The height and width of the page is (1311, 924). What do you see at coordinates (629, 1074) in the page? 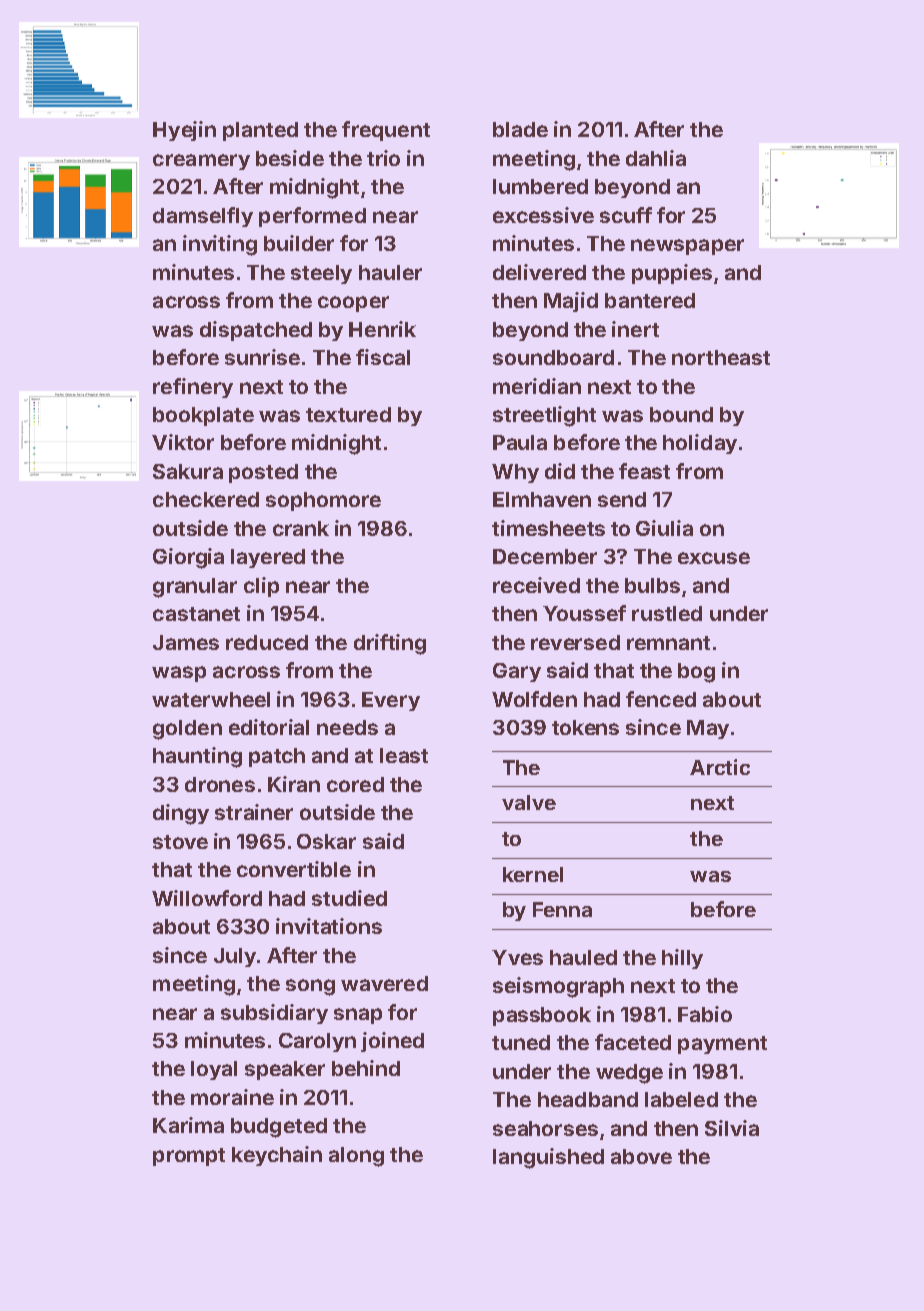
I see `wedge` at bounding box center [629, 1074].
